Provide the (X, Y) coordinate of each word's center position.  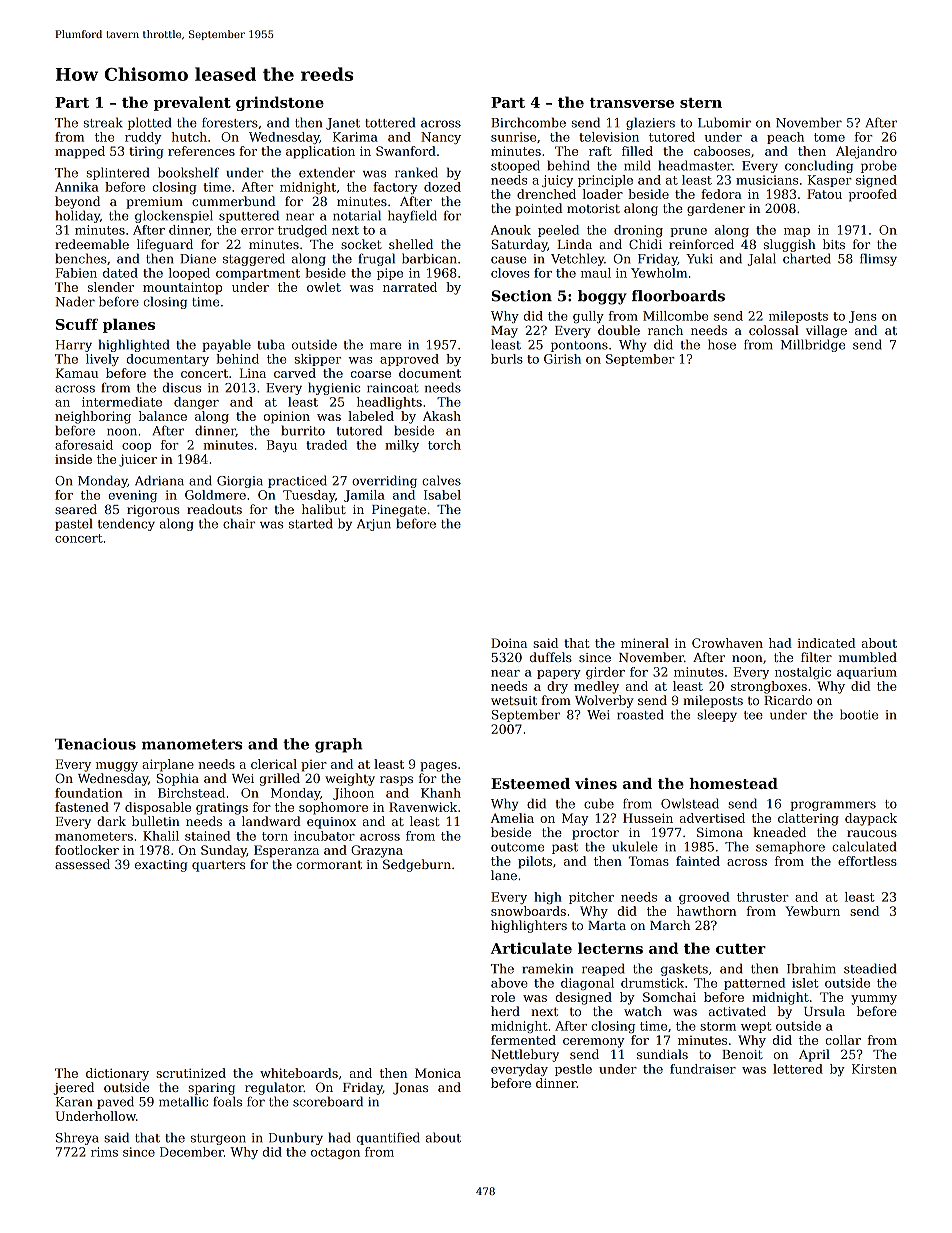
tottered (390, 122)
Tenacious (95, 744)
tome (829, 137)
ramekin (547, 968)
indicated (827, 643)
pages (438, 767)
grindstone (280, 103)
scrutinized (191, 1073)
